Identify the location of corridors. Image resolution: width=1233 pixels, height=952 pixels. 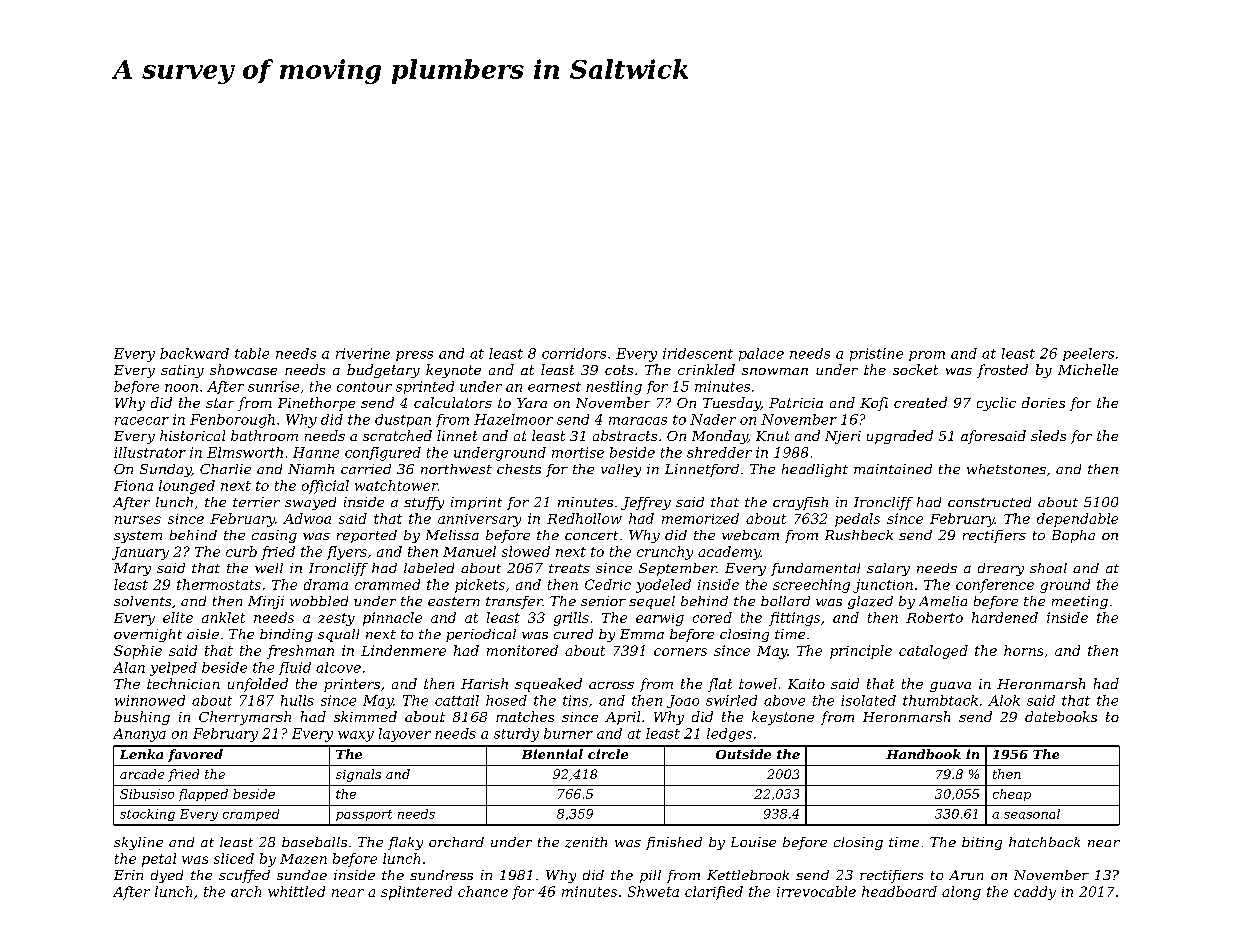
(574, 353).
